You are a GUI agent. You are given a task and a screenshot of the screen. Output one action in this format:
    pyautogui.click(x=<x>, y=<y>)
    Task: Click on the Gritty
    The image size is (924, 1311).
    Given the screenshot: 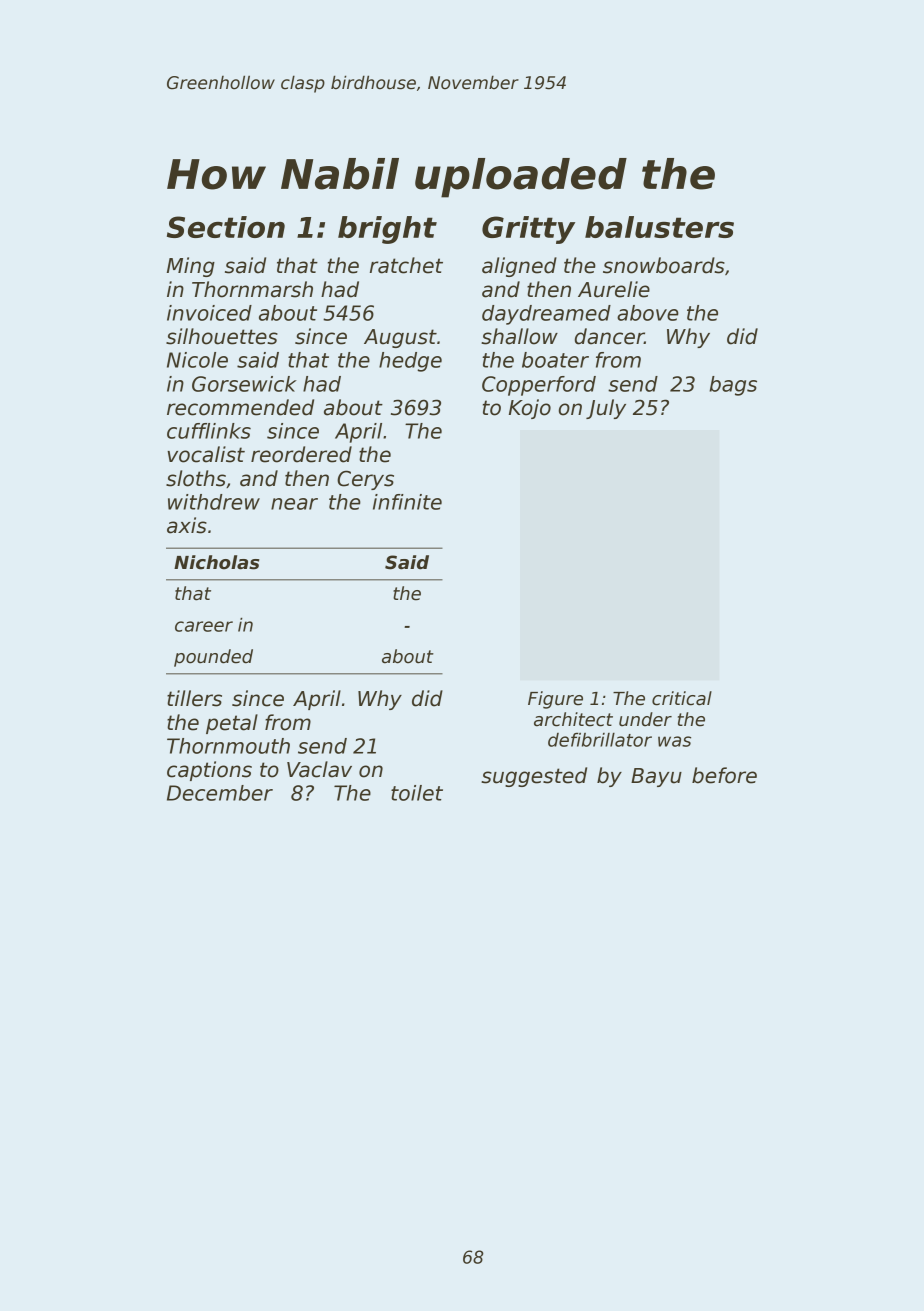 What is the action you would take?
    pyautogui.click(x=528, y=230)
